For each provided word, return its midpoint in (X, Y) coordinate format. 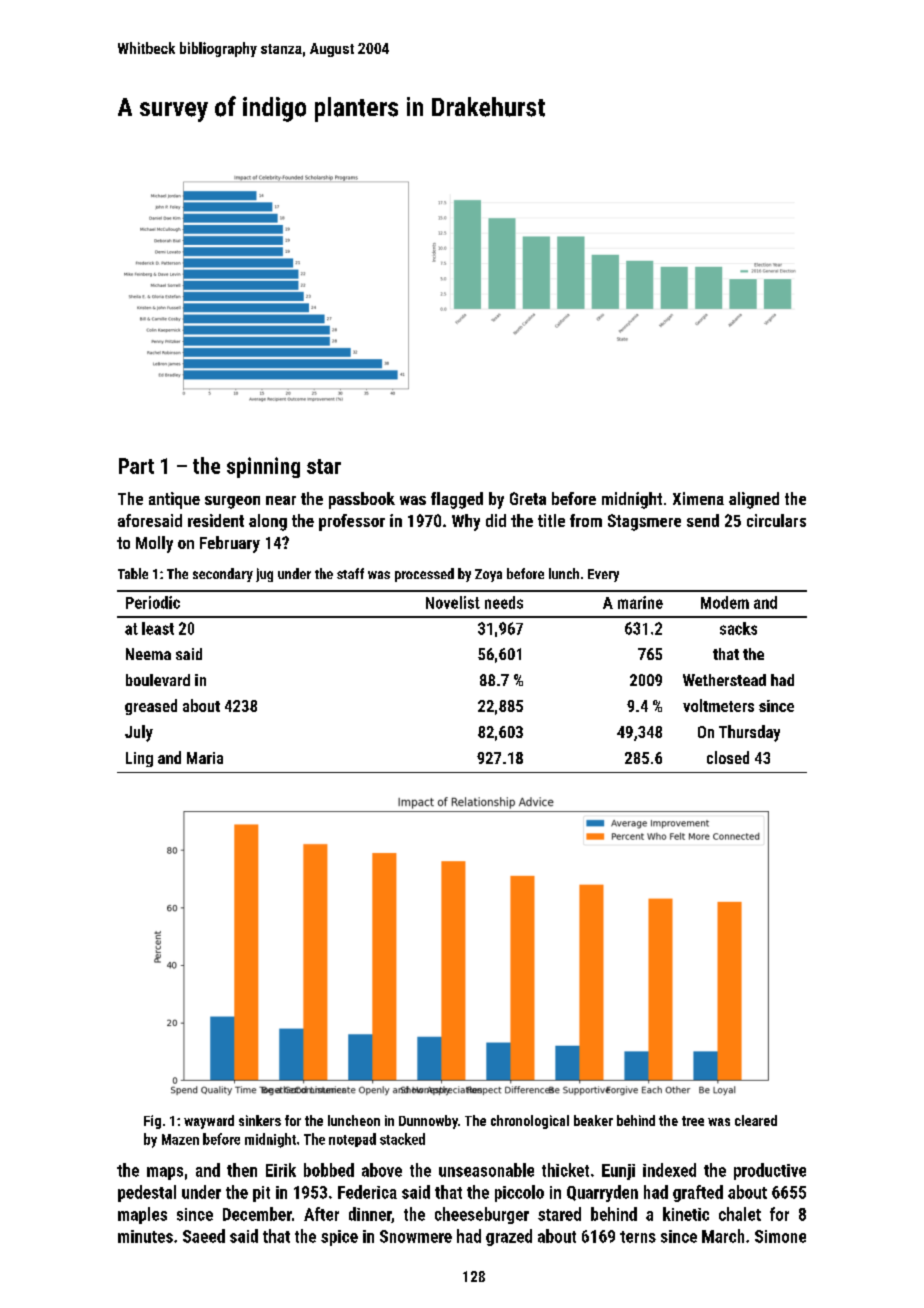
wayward (209, 1122)
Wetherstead (724, 680)
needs (504, 602)
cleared (756, 1120)
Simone (780, 1236)
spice (339, 1238)
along (268, 522)
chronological (530, 1122)
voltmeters (718, 705)
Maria (205, 758)
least (158, 628)
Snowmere (416, 1236)
